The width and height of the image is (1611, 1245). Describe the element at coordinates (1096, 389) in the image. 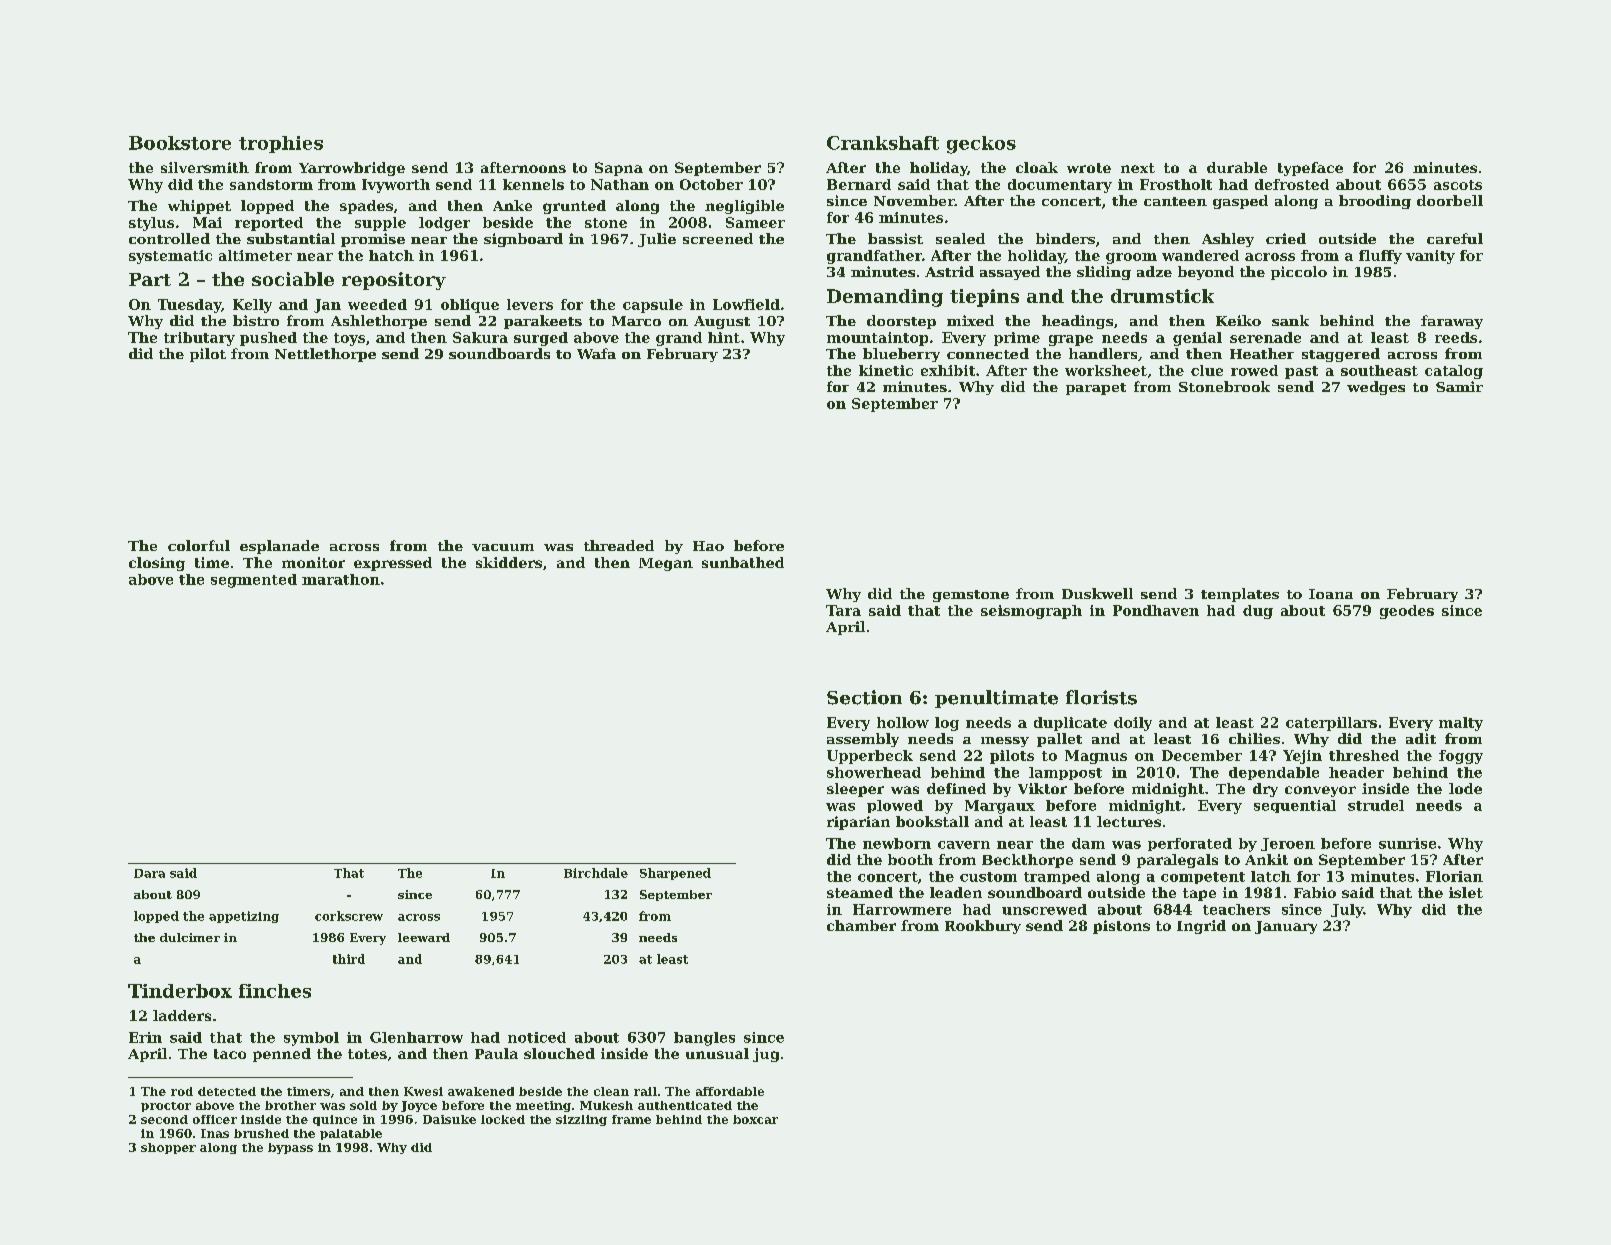

I see `parapet` at that location.
